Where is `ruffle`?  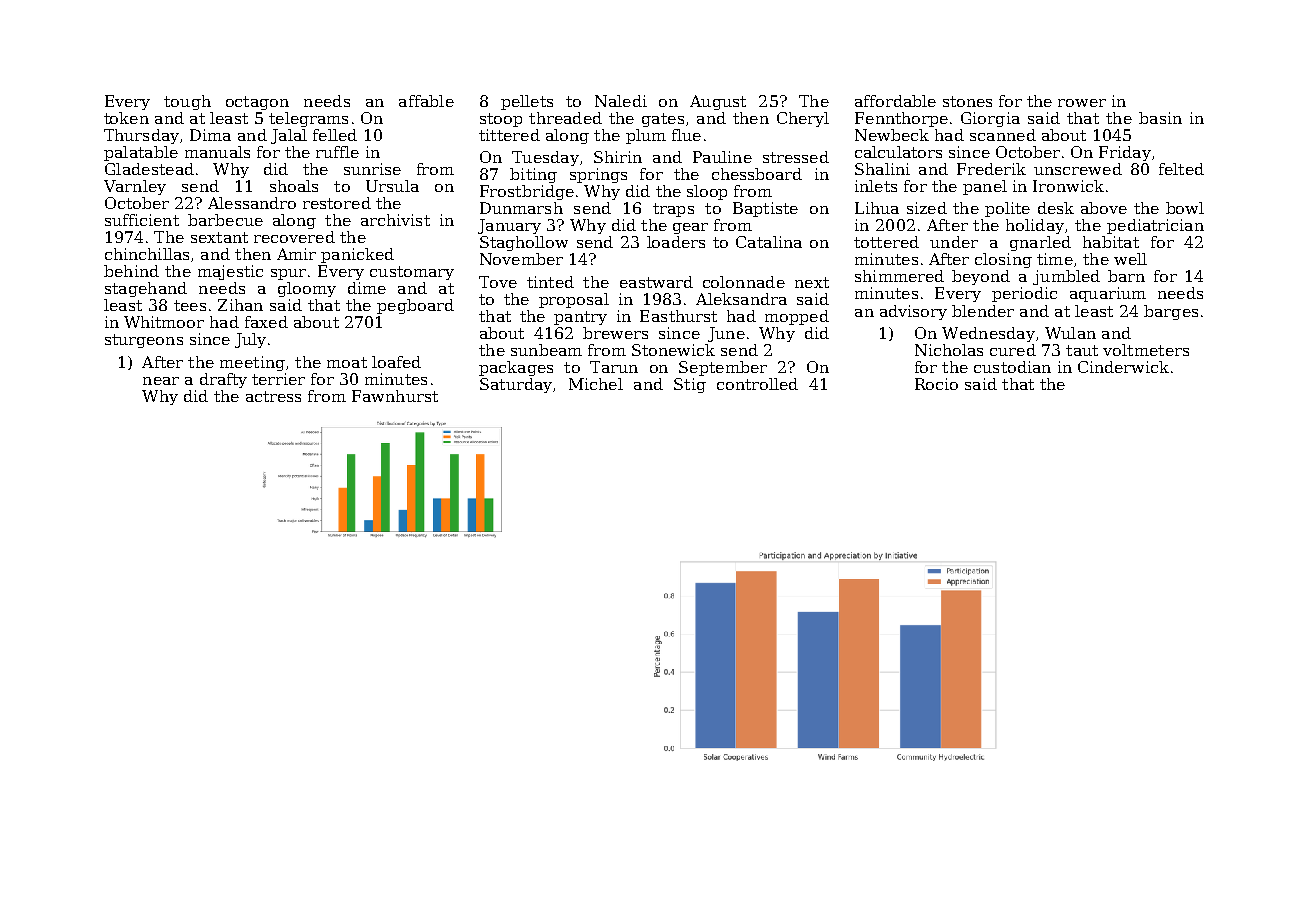 ruffle is located at coordinates (337, 152).
